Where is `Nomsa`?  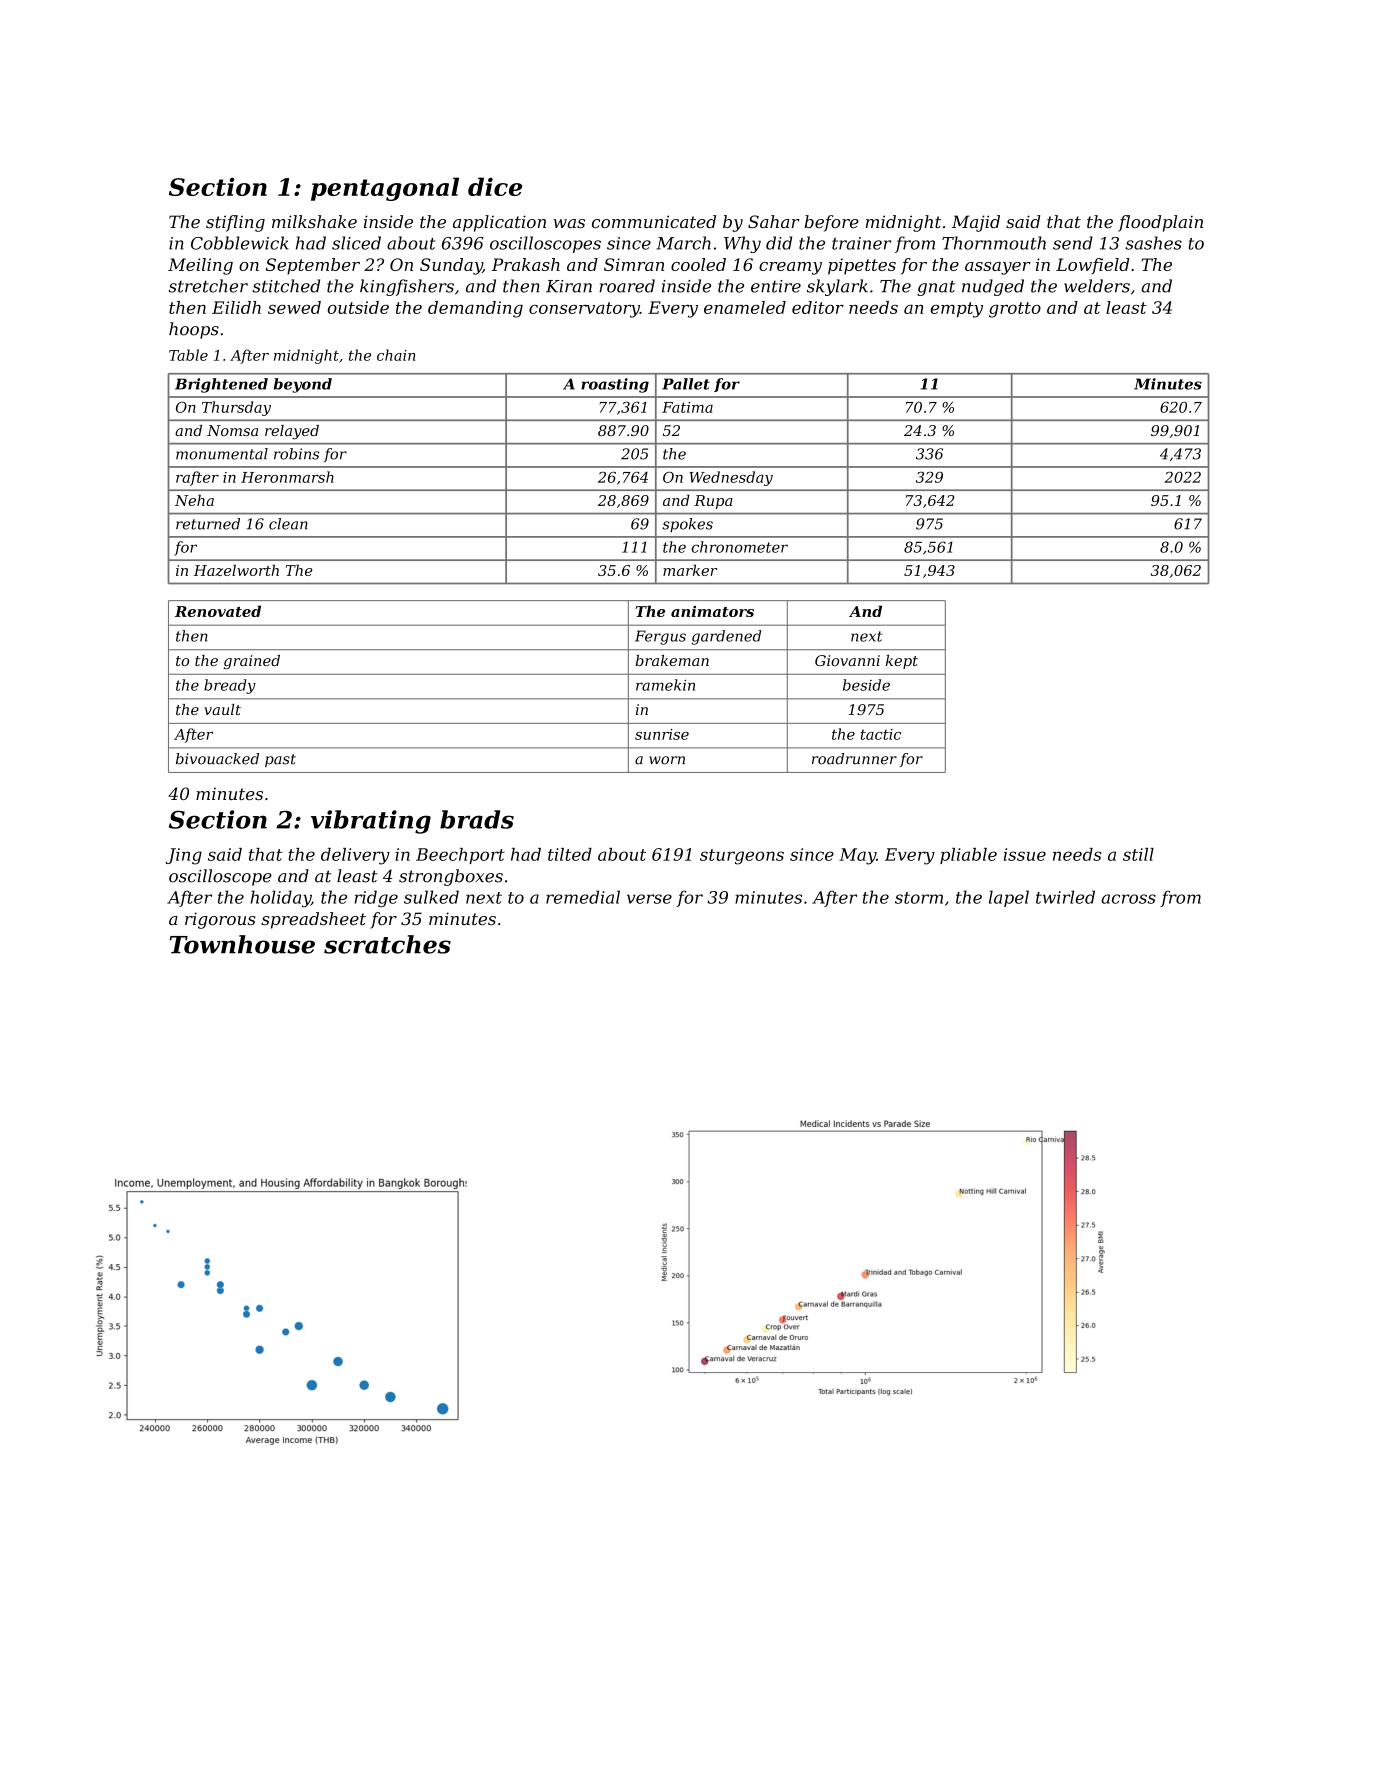
Nomsa is located at coordinates (232, 430).
